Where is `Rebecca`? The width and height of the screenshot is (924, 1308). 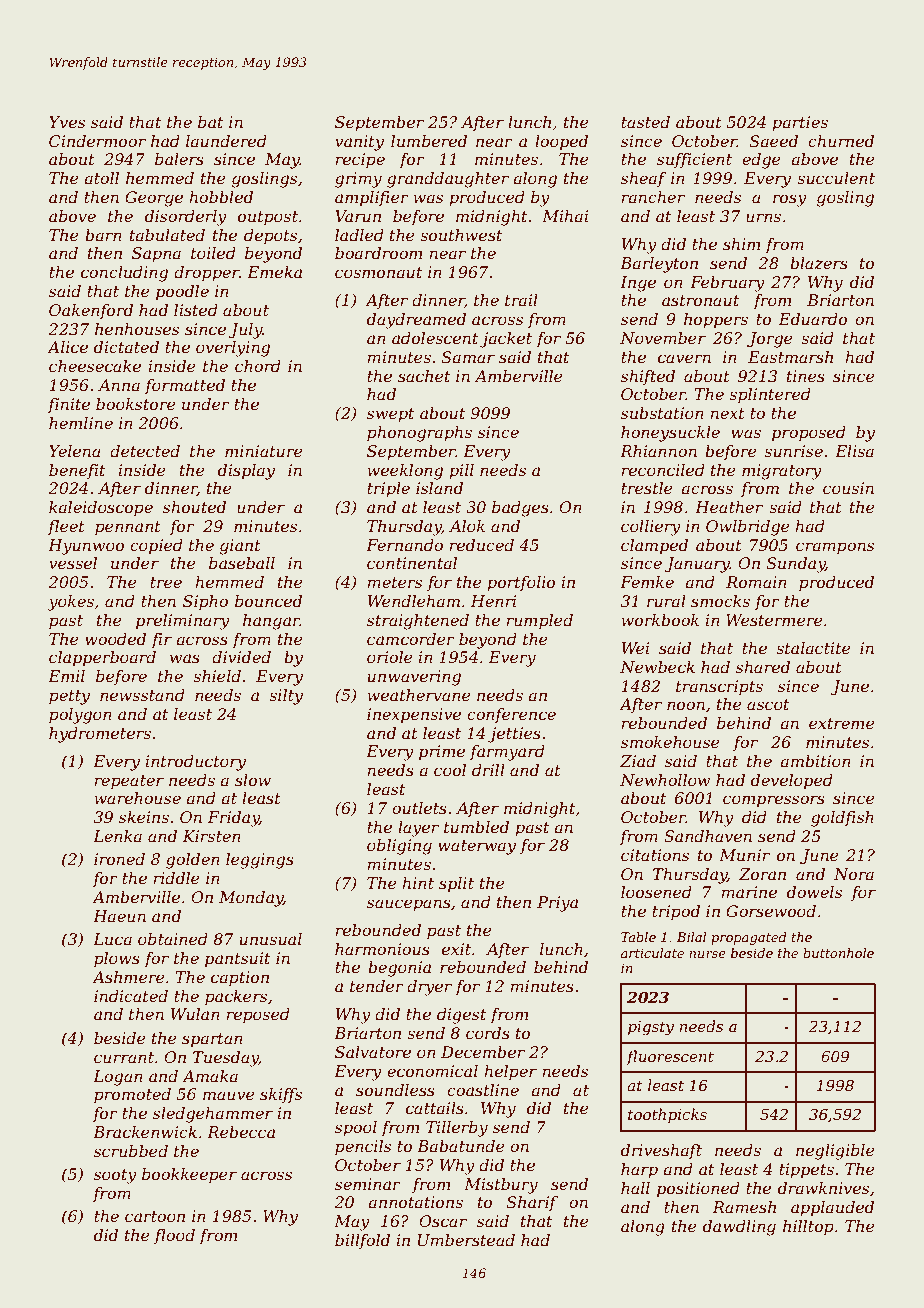 Rebecca is located at coordinates (241, 1132).
